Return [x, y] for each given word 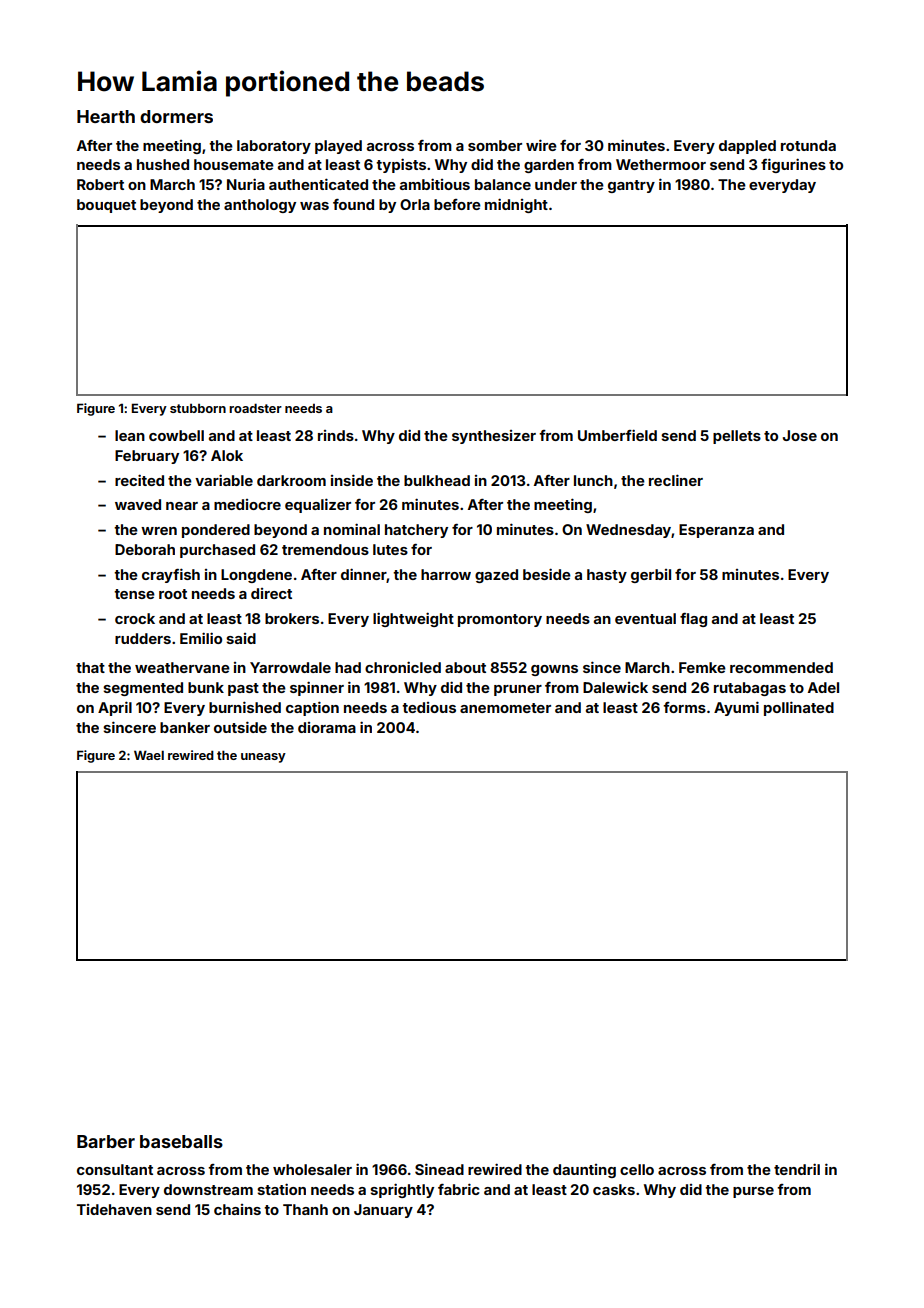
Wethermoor [661, 164]
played [338, 147]
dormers [176, 116]
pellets [737, 437]
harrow [446, 574]
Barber [106, 1141]
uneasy [263, 758]
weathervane [182, 667]
